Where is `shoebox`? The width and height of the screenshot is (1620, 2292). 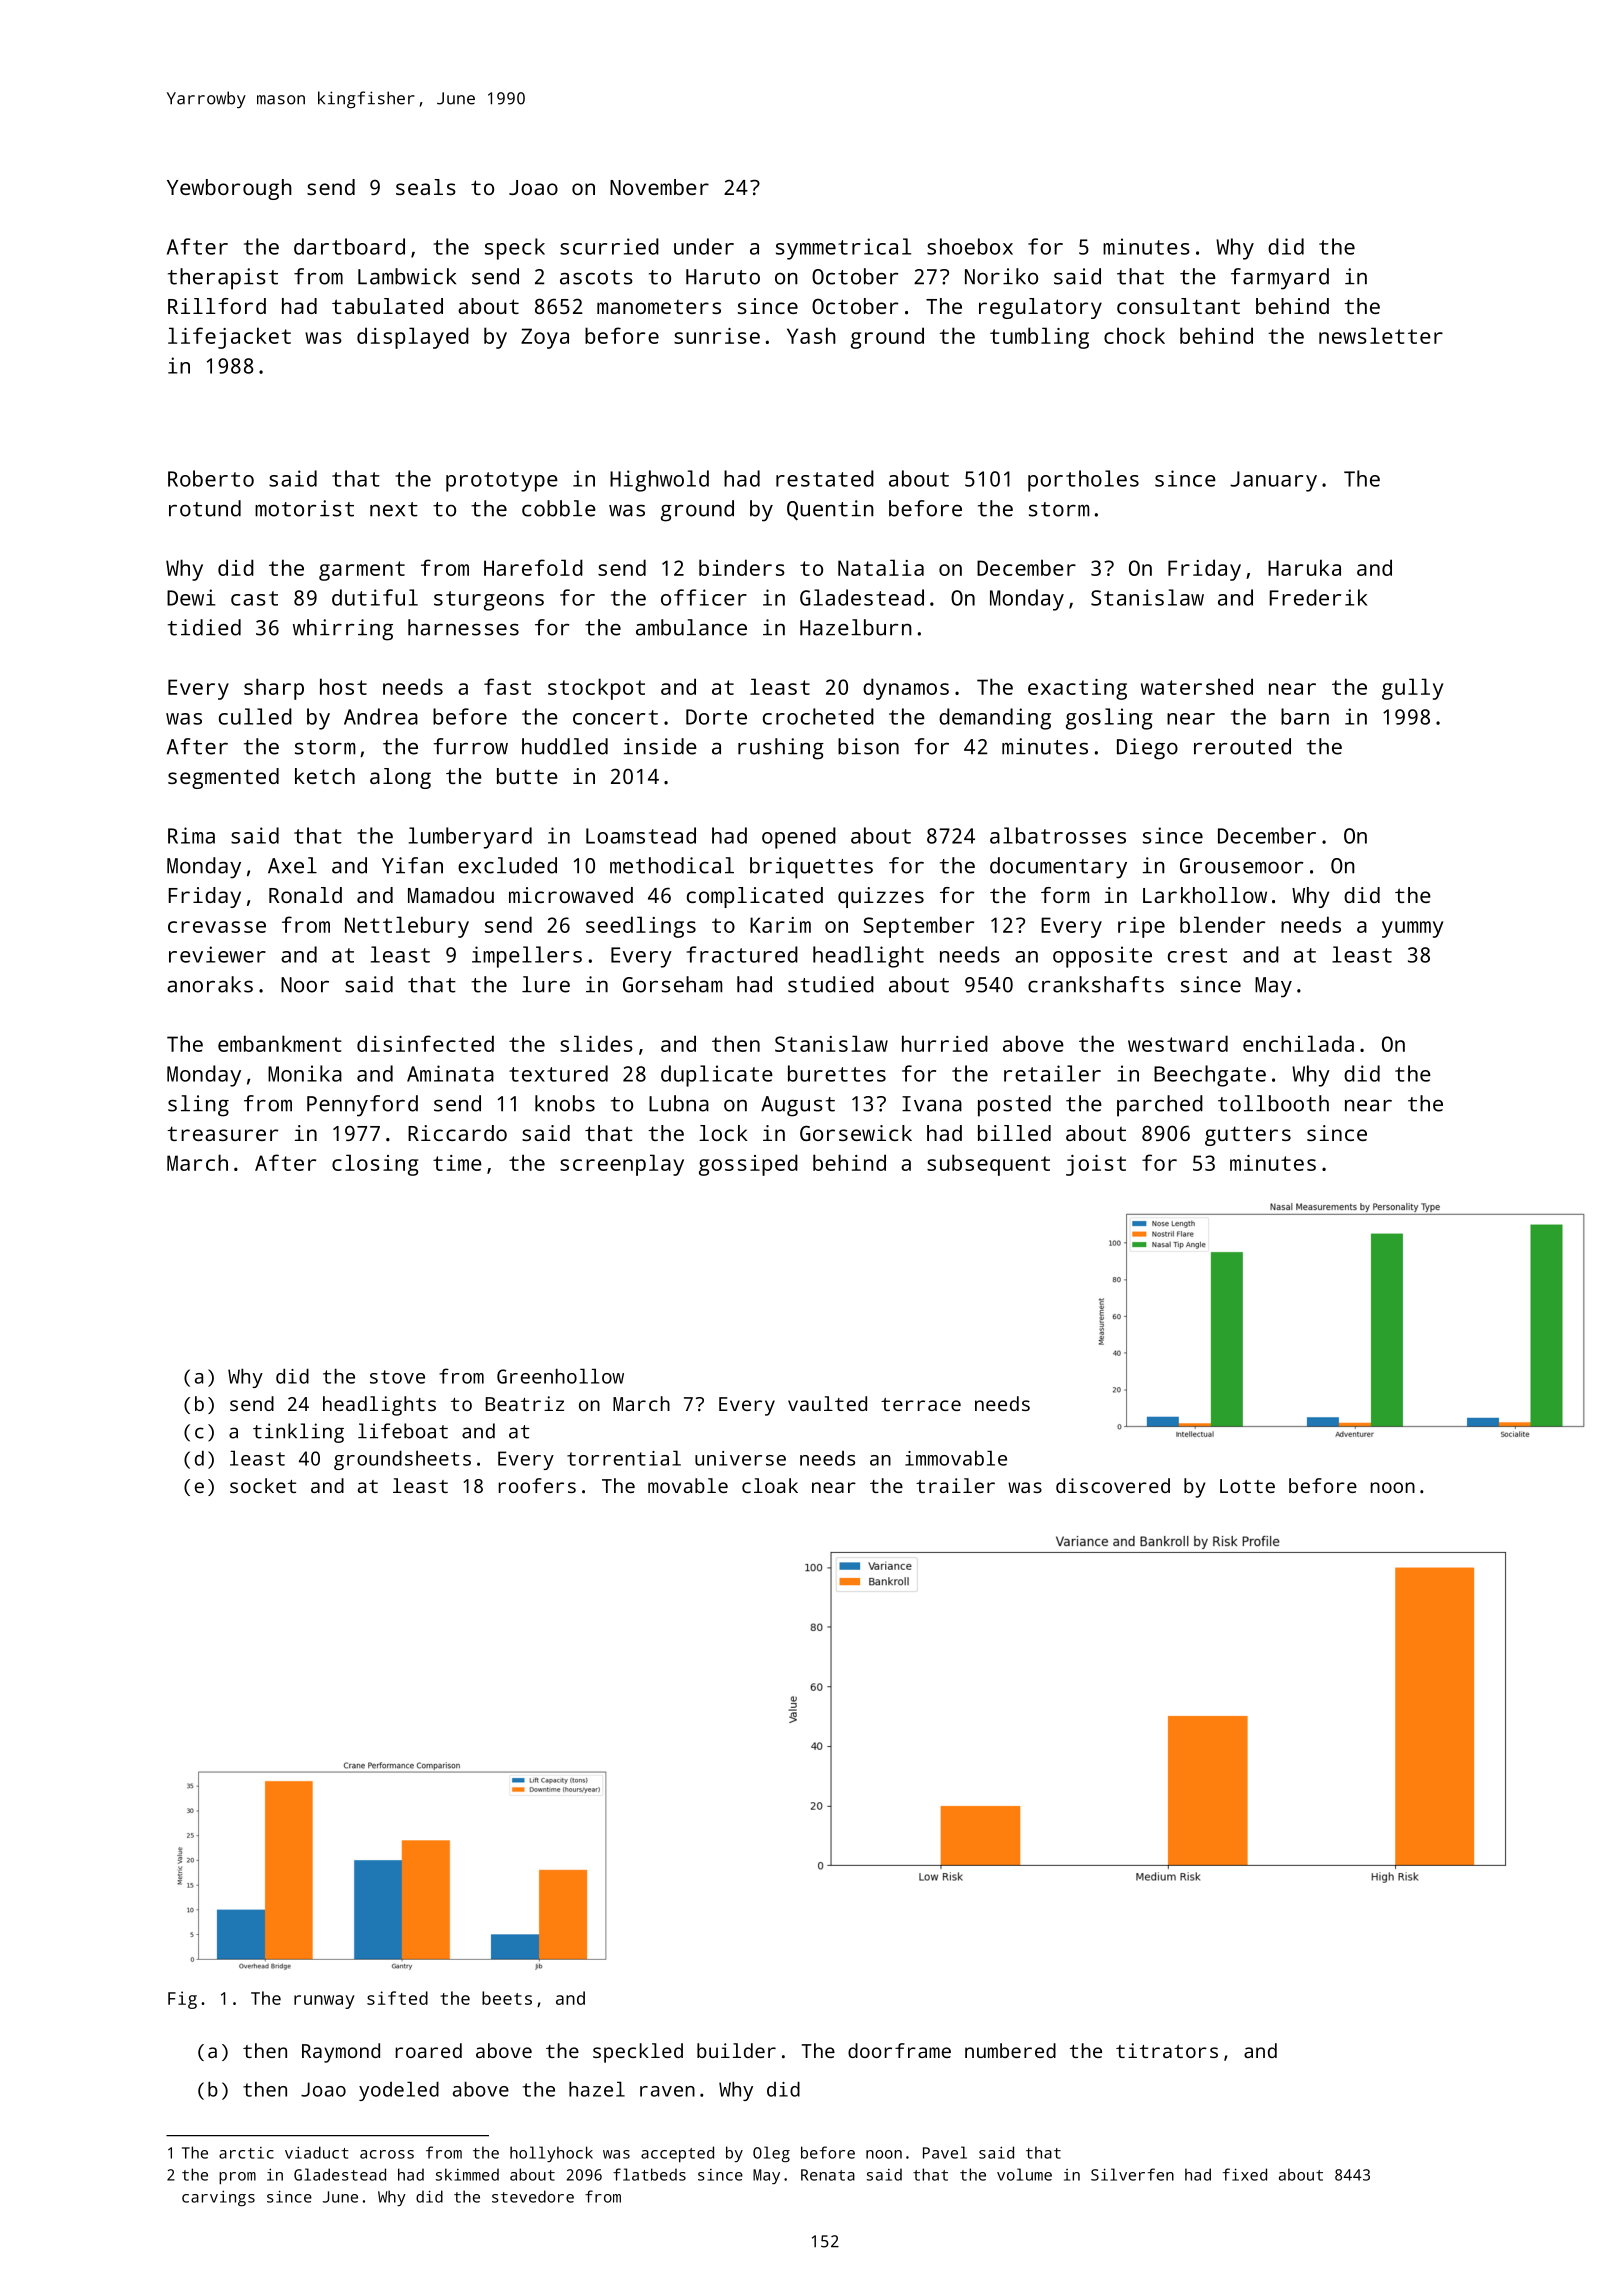
shoebox is located at coordinates (970, 246).
